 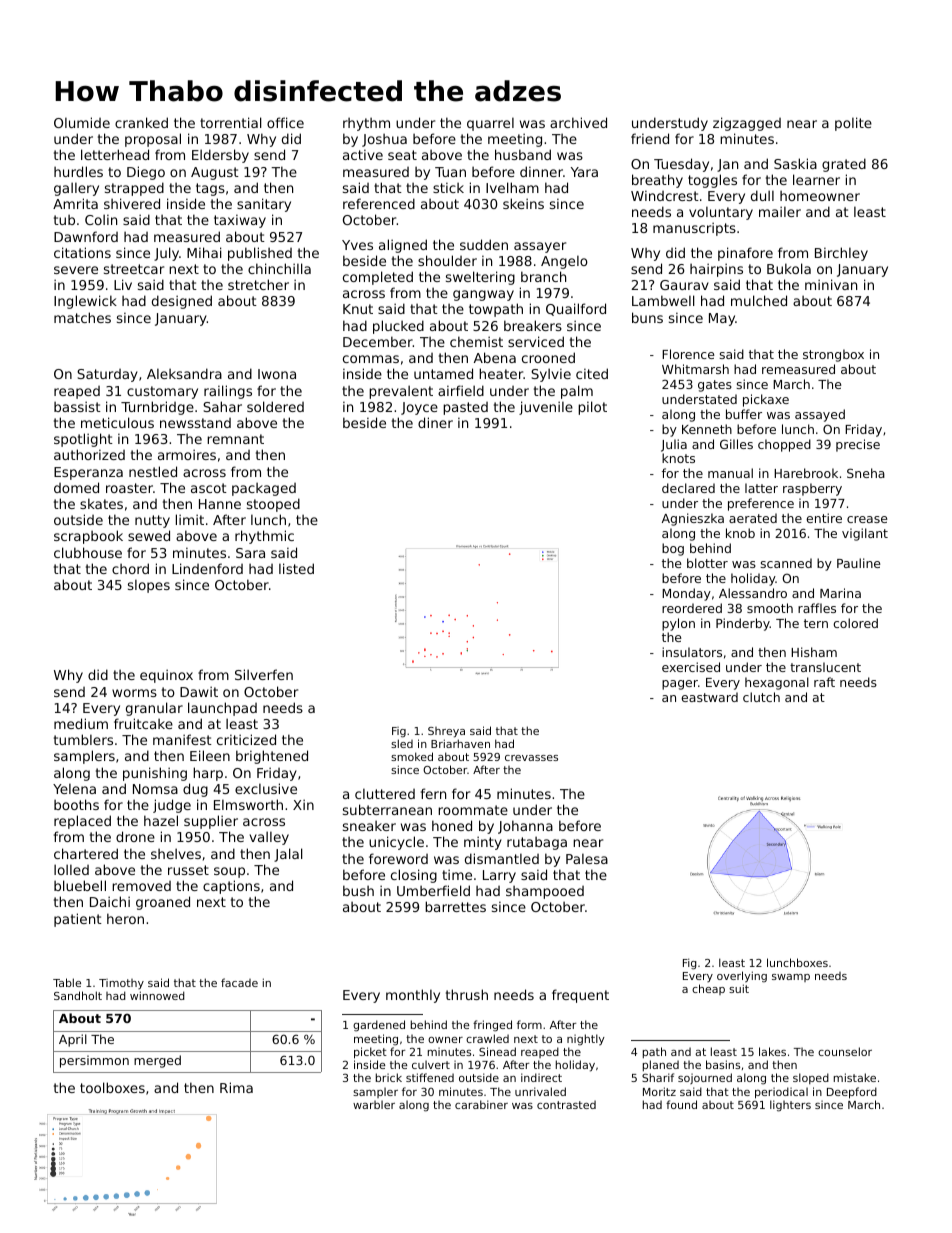 I want to click on clutch, so click(x=761, y=697).
